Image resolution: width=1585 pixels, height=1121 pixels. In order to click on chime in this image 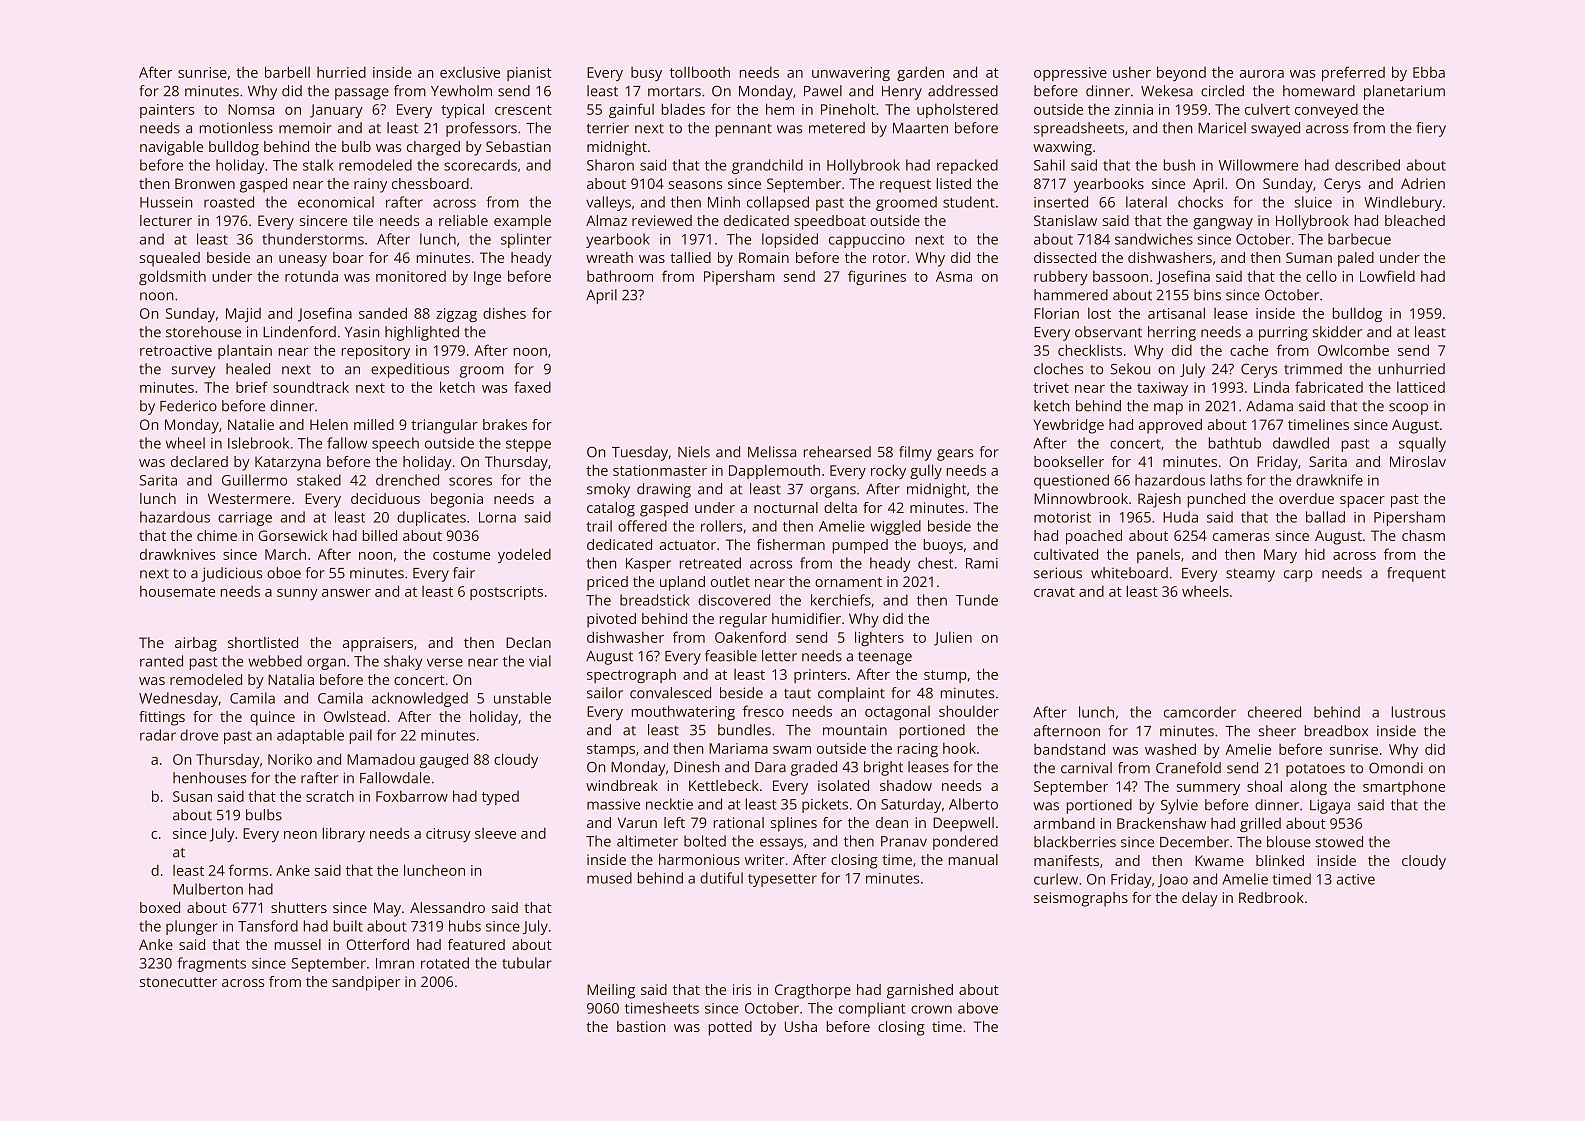, I will do `click(217, 535)`.
